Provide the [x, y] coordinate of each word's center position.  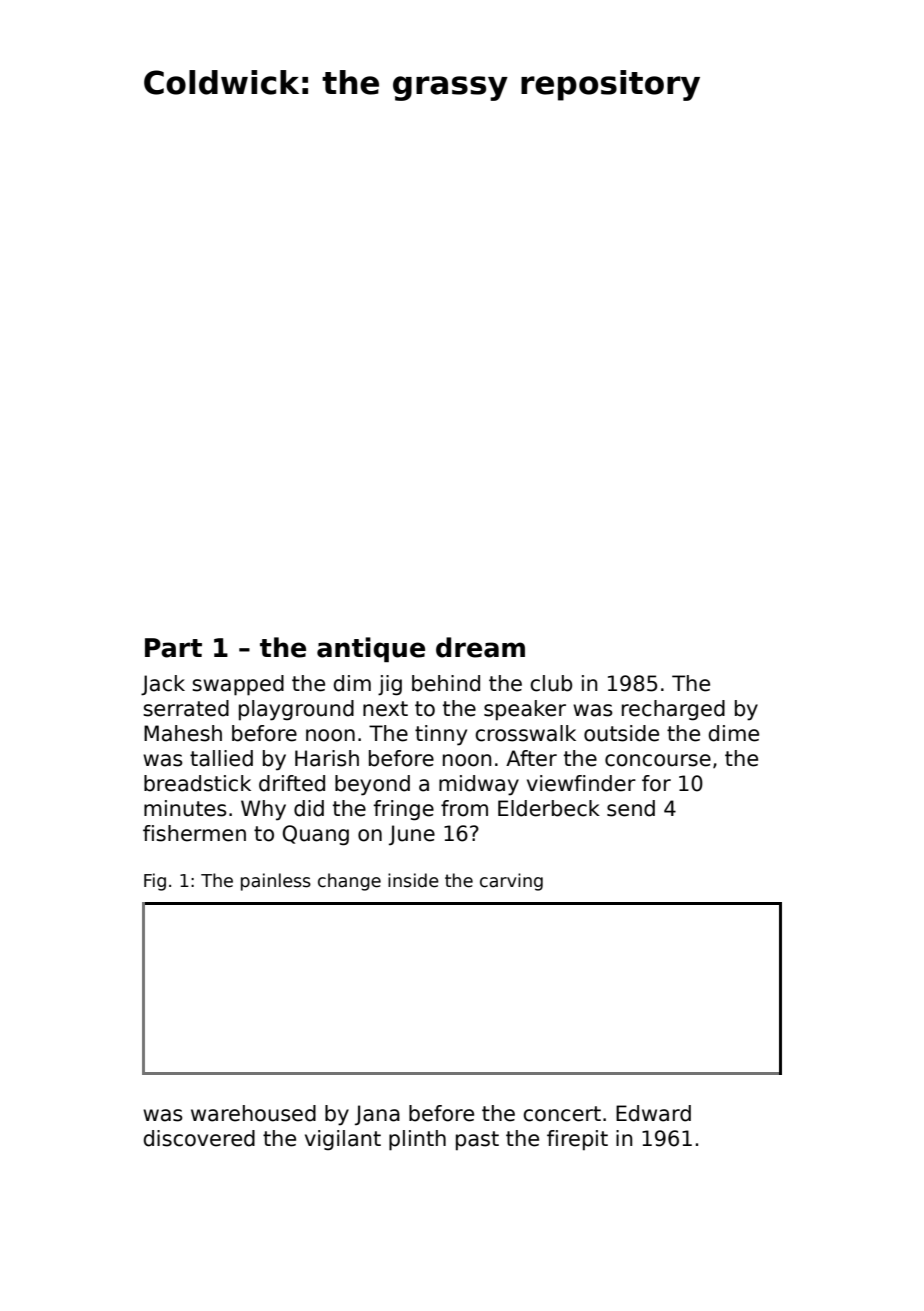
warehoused [253, 1113]
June [412, 835]
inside [413, 880]
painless [276, 882]
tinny [441, 735]
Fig [155, 882]
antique [371, 649]
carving [511, 882]
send [631, 808]
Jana [377, 1115]
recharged [673, 710]
